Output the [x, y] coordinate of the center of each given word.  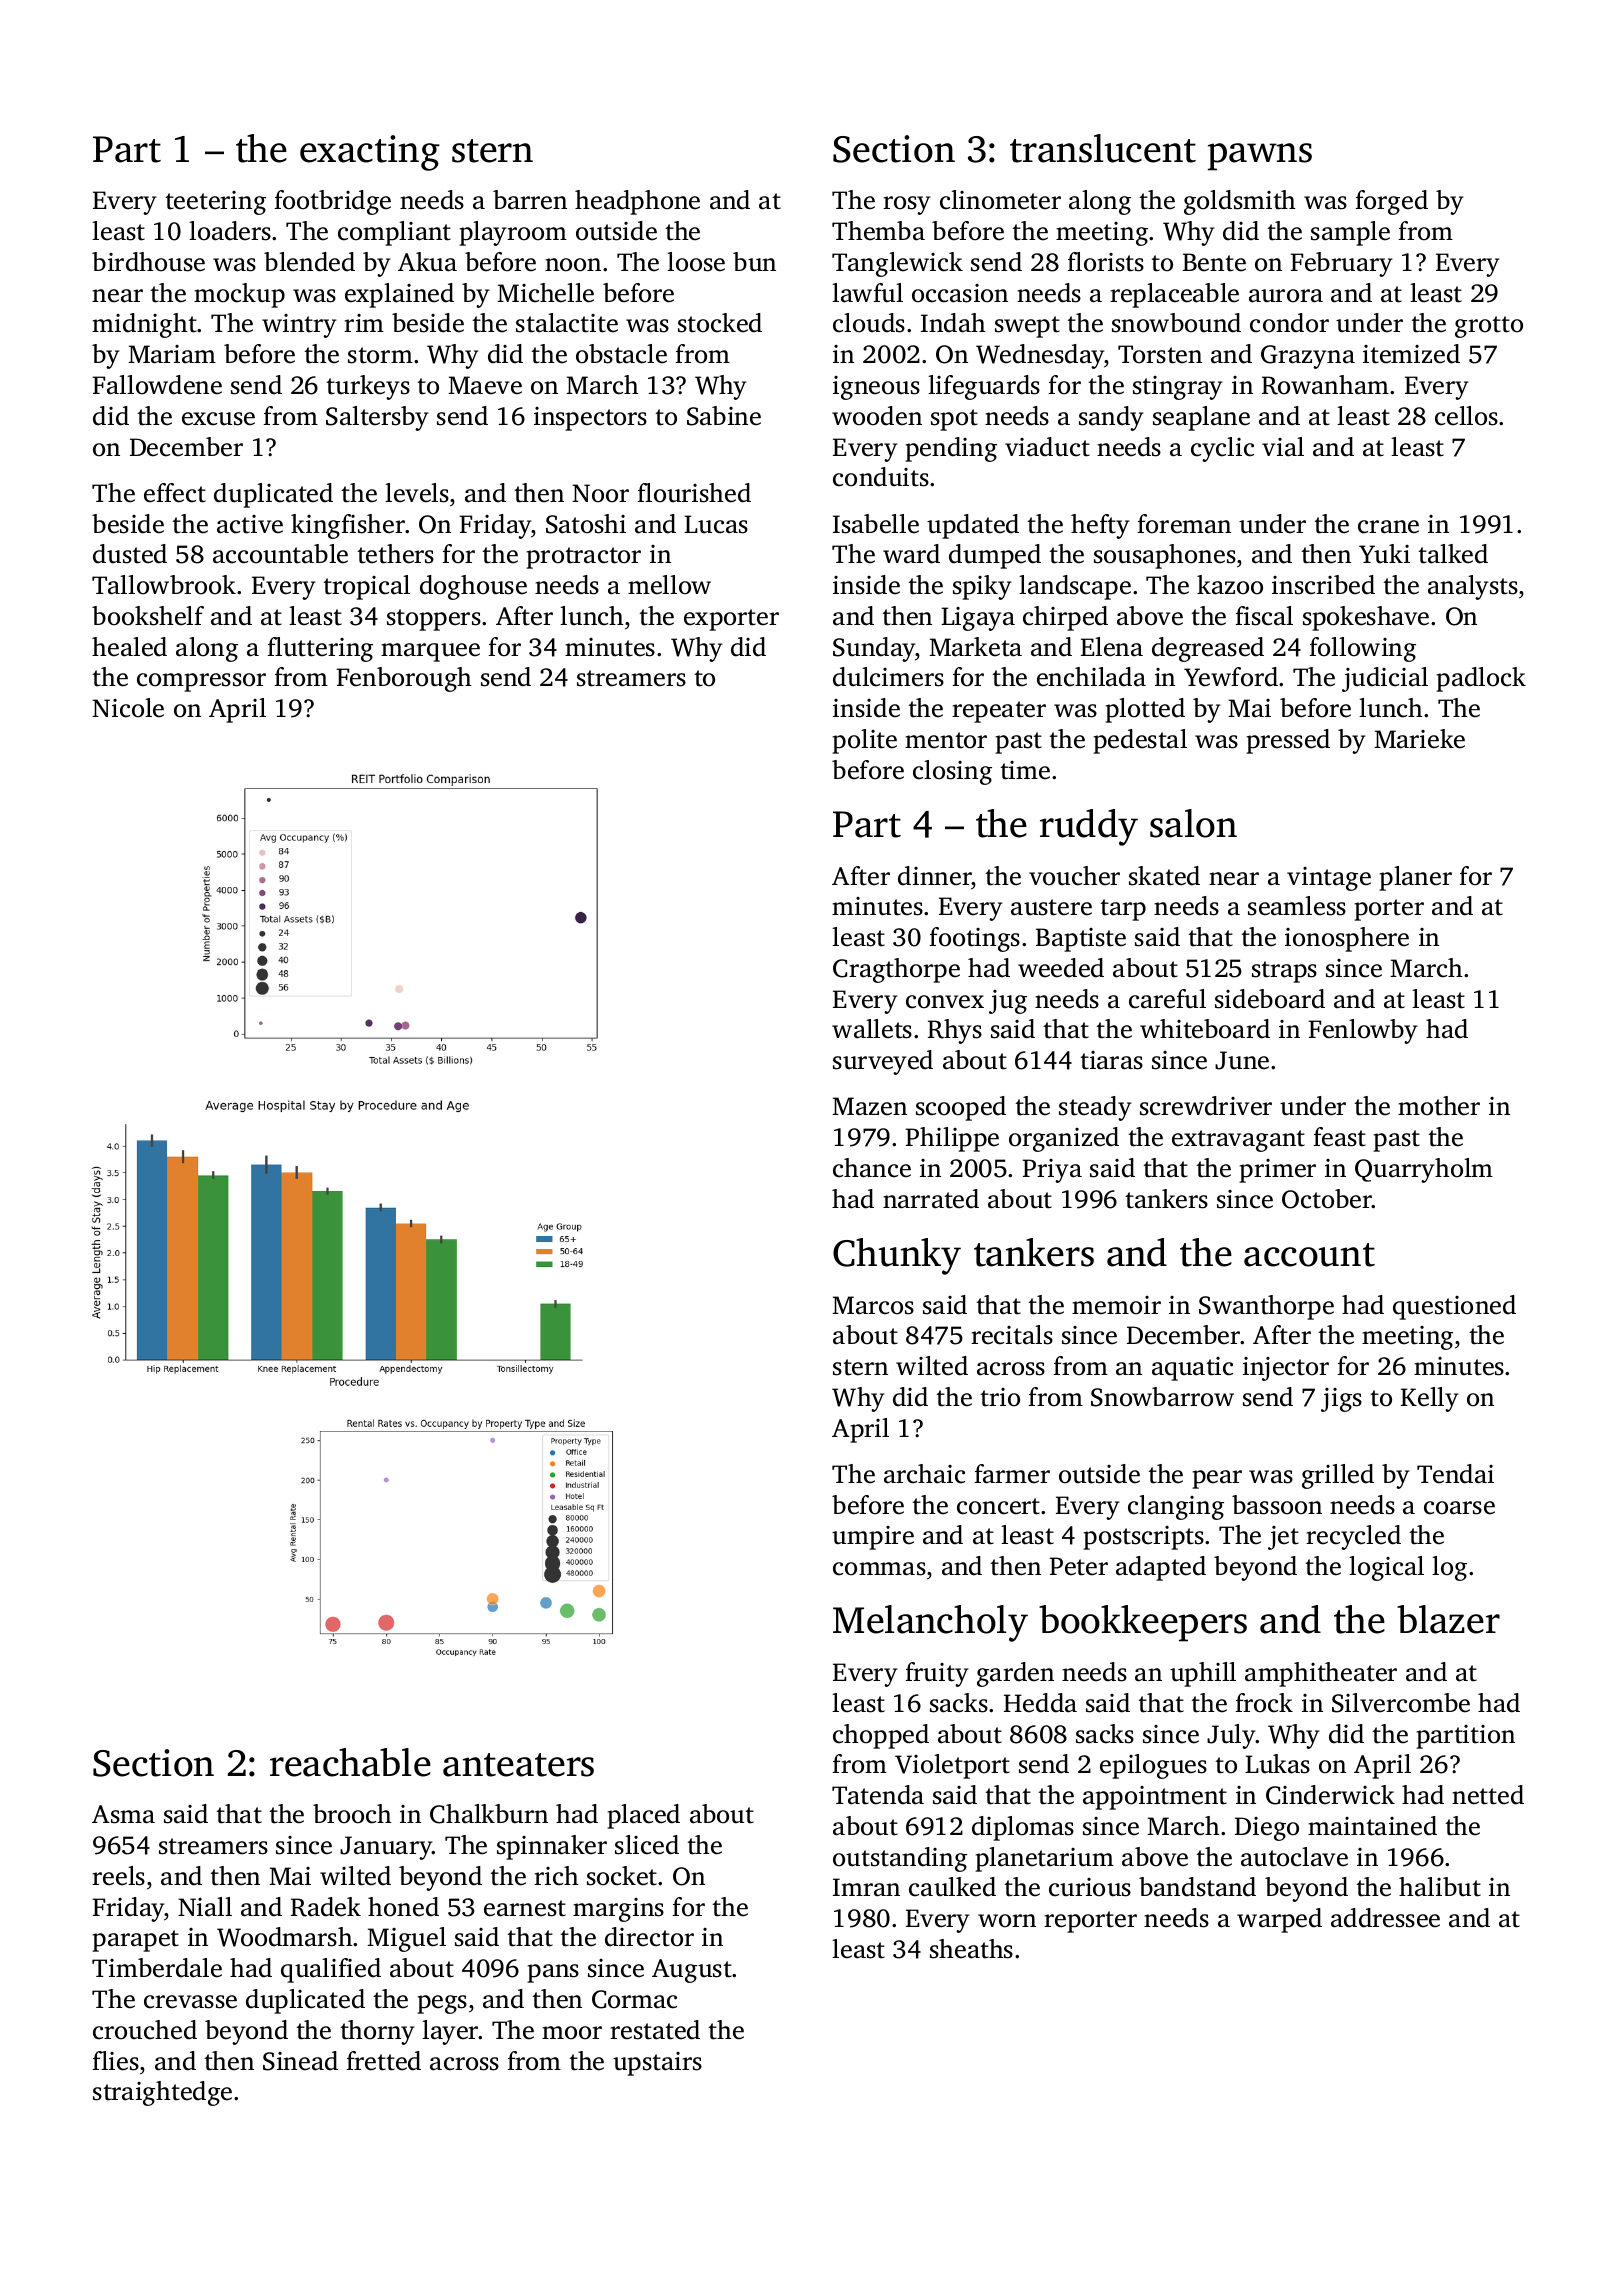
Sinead [300, 2061]
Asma [123, 1814]
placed [643, 1816]
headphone [637, 202]
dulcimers [888, 677]
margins [618, 1910]
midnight [145, 325]
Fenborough [404, 679]
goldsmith [1240, 202]
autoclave [1294, 1857]
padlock [1481, 679]
